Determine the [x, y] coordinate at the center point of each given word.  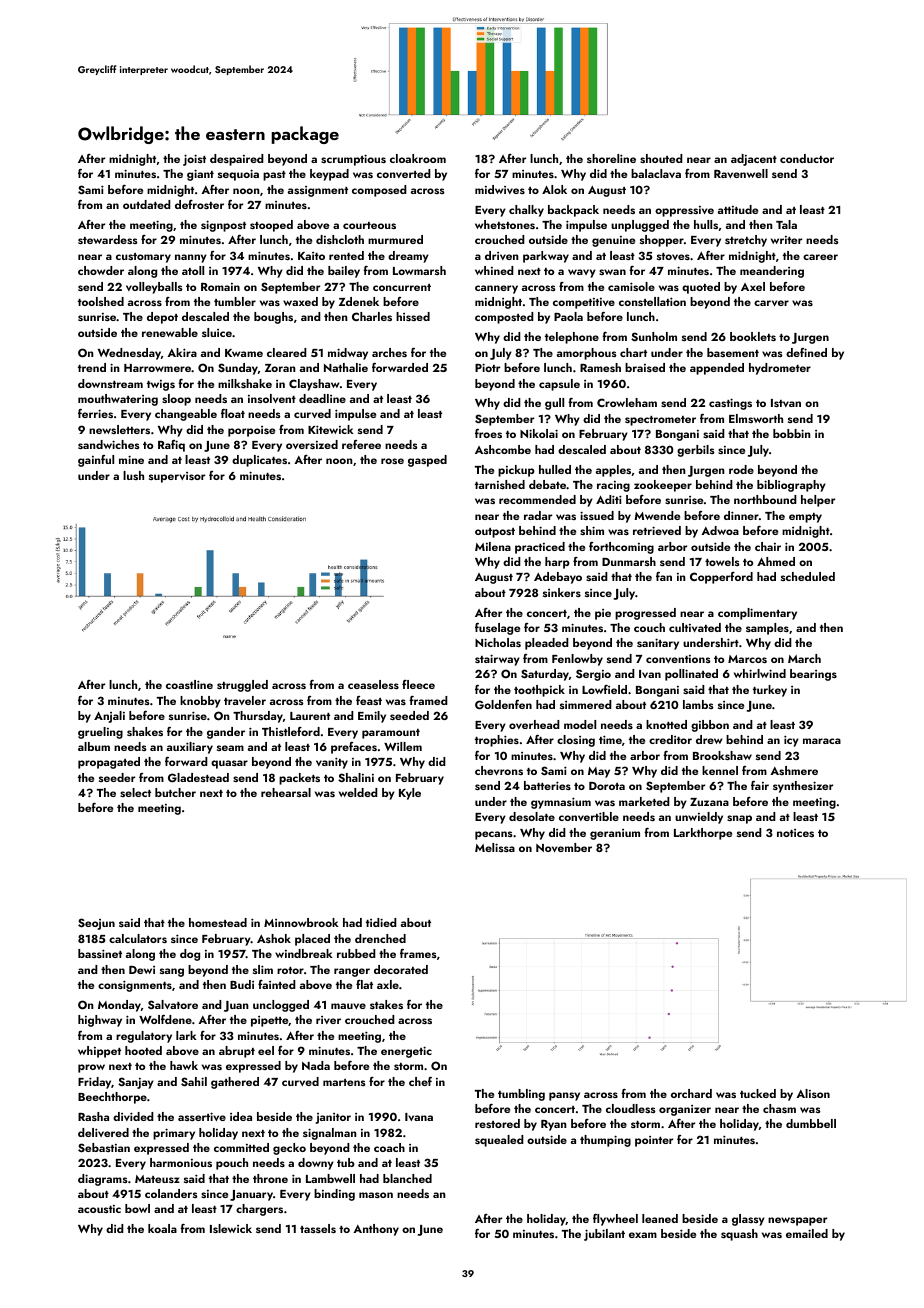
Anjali [109, 717]
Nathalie [346, 367]
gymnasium [561, 803]
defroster [199, 204]
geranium [615, 834]
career [820, 257]
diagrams [103, 1180]
